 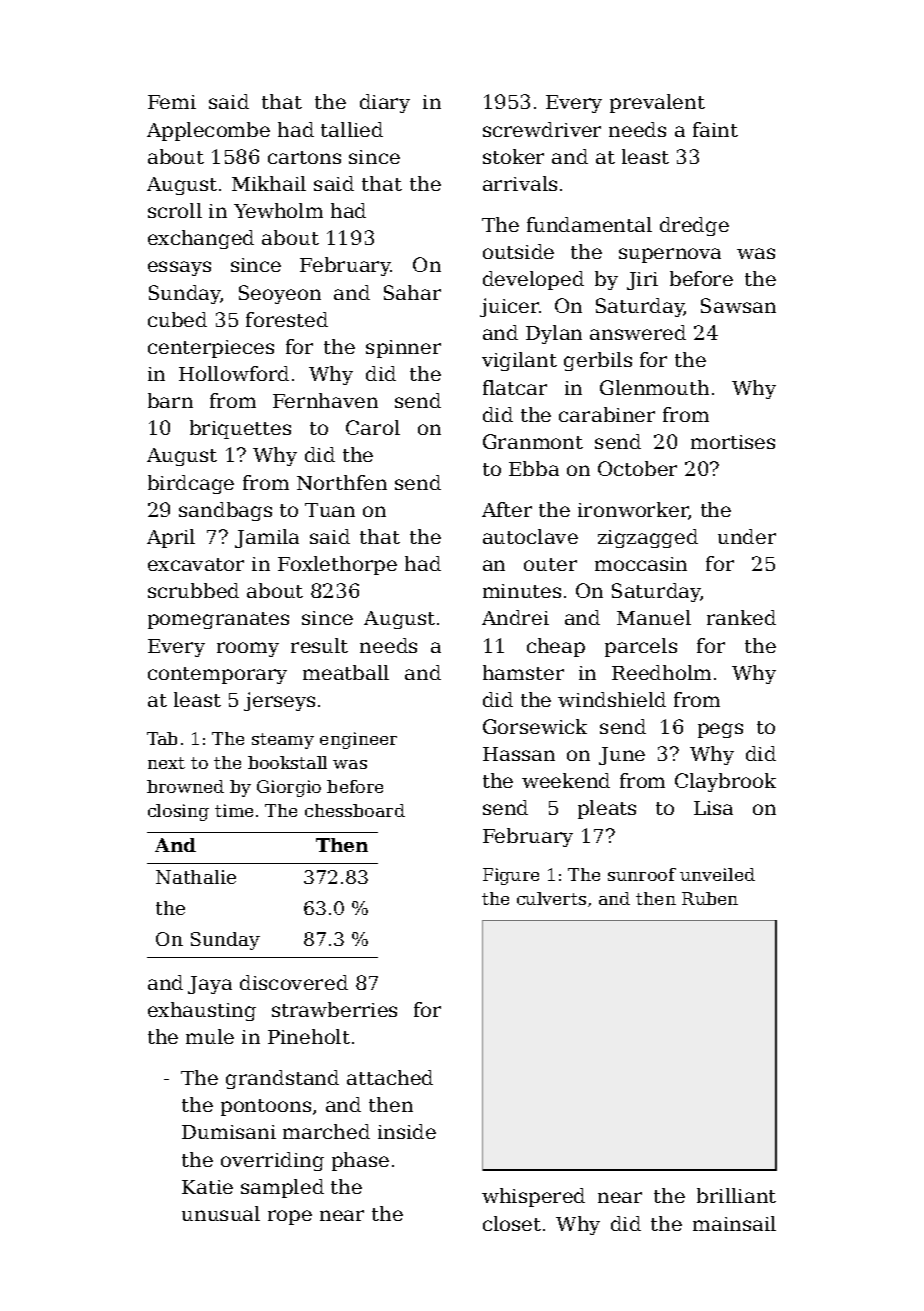 What do you see at coordinates (637, 468) in the screenshot?
I see `October` at bounding box center [637, 468].
